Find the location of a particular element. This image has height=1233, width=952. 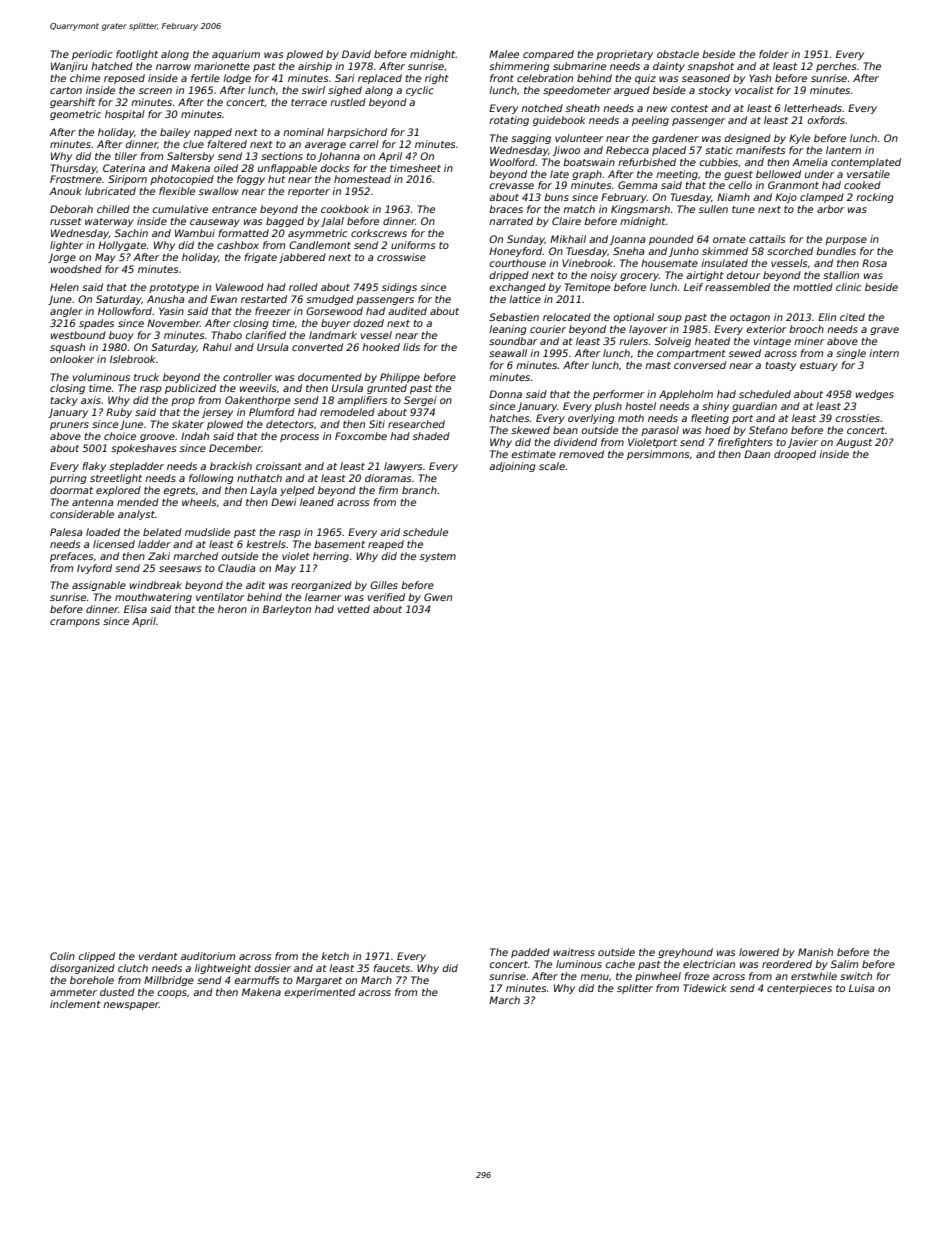

Malee is located at coordinates (504, 54).
